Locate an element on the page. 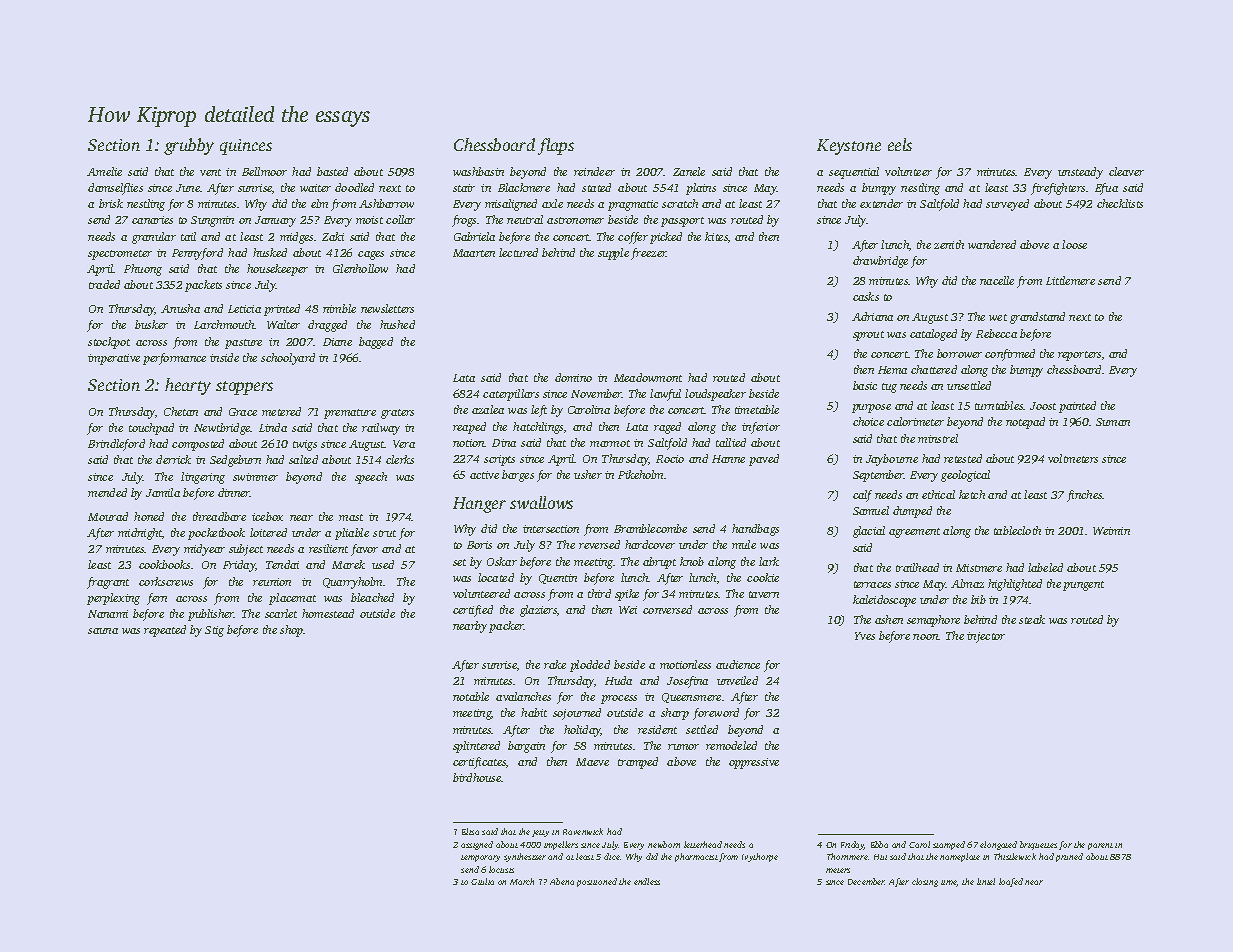 Image resolution: width=1233 pixels, height=952 pixels. Meadowmont is located at coordinates (648, 377).
